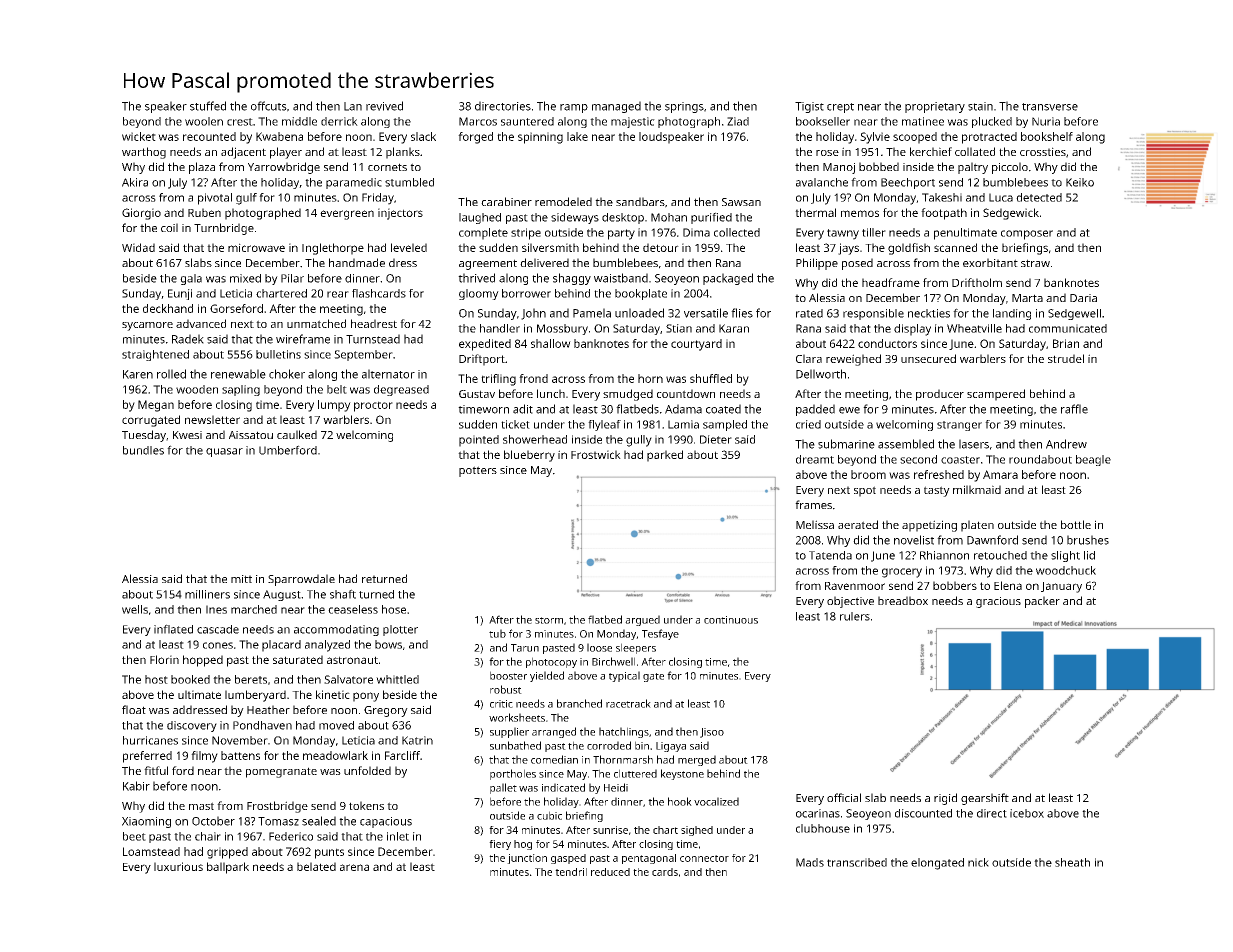 The width and height of the page is (1233, 952). Describe the element at coordinates (813, 504) in the page. I see `frames` at that location.
